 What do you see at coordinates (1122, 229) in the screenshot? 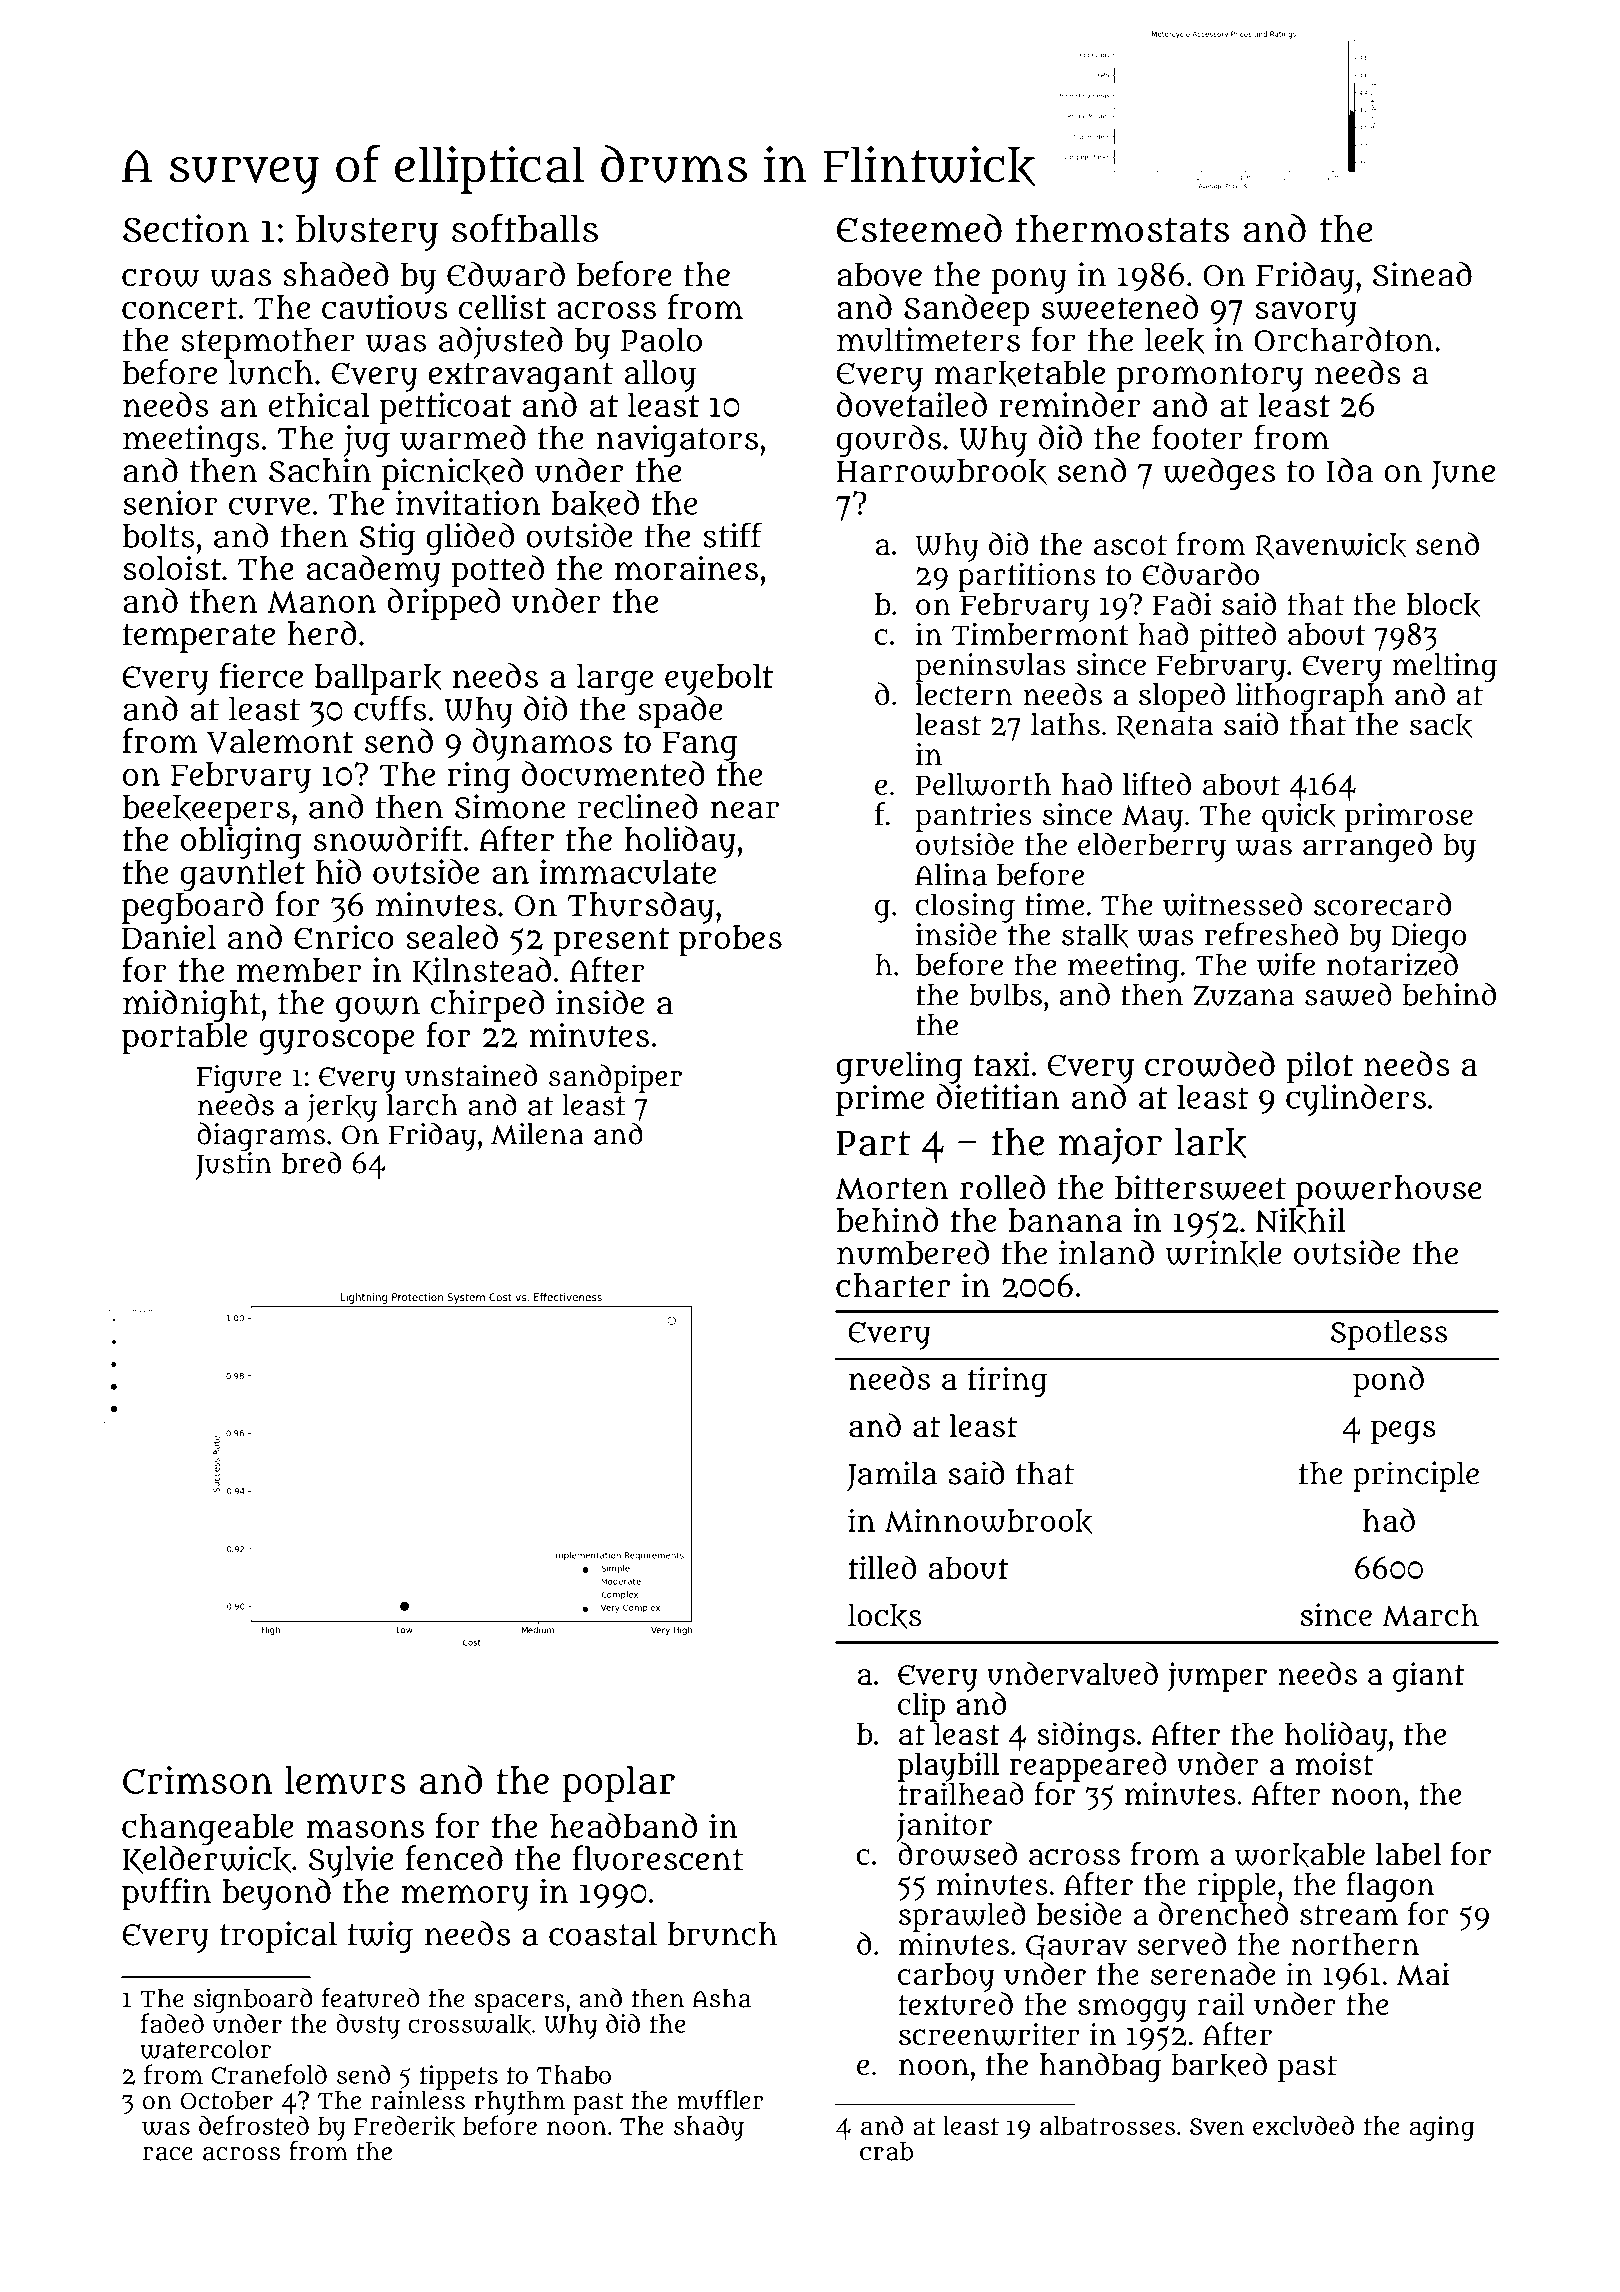
I see `thermostats` at bounding box center [1122, 229].
